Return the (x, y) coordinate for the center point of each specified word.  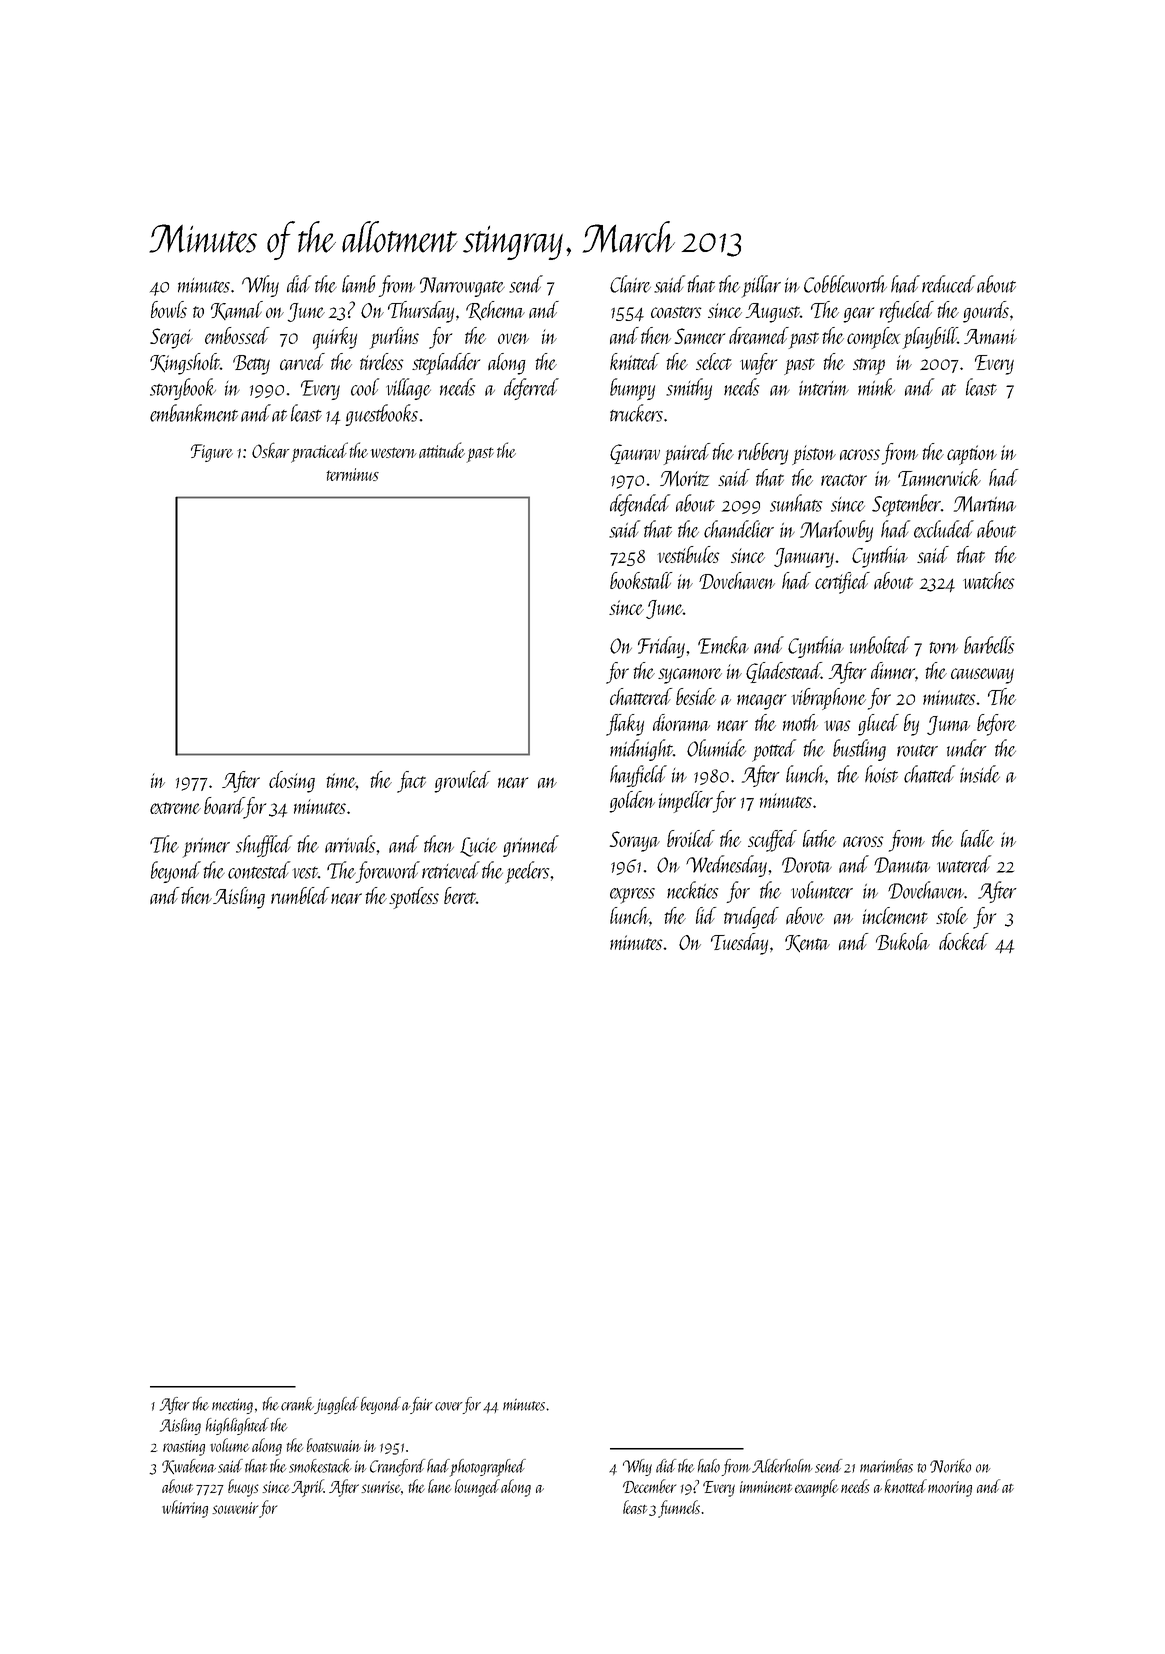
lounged (477, 1488)
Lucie (478, 847)
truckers (636, 413)
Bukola (903, 941)
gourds (986, 312)
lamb (358, 284)
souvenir (235, 1508)
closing (292, 782)
